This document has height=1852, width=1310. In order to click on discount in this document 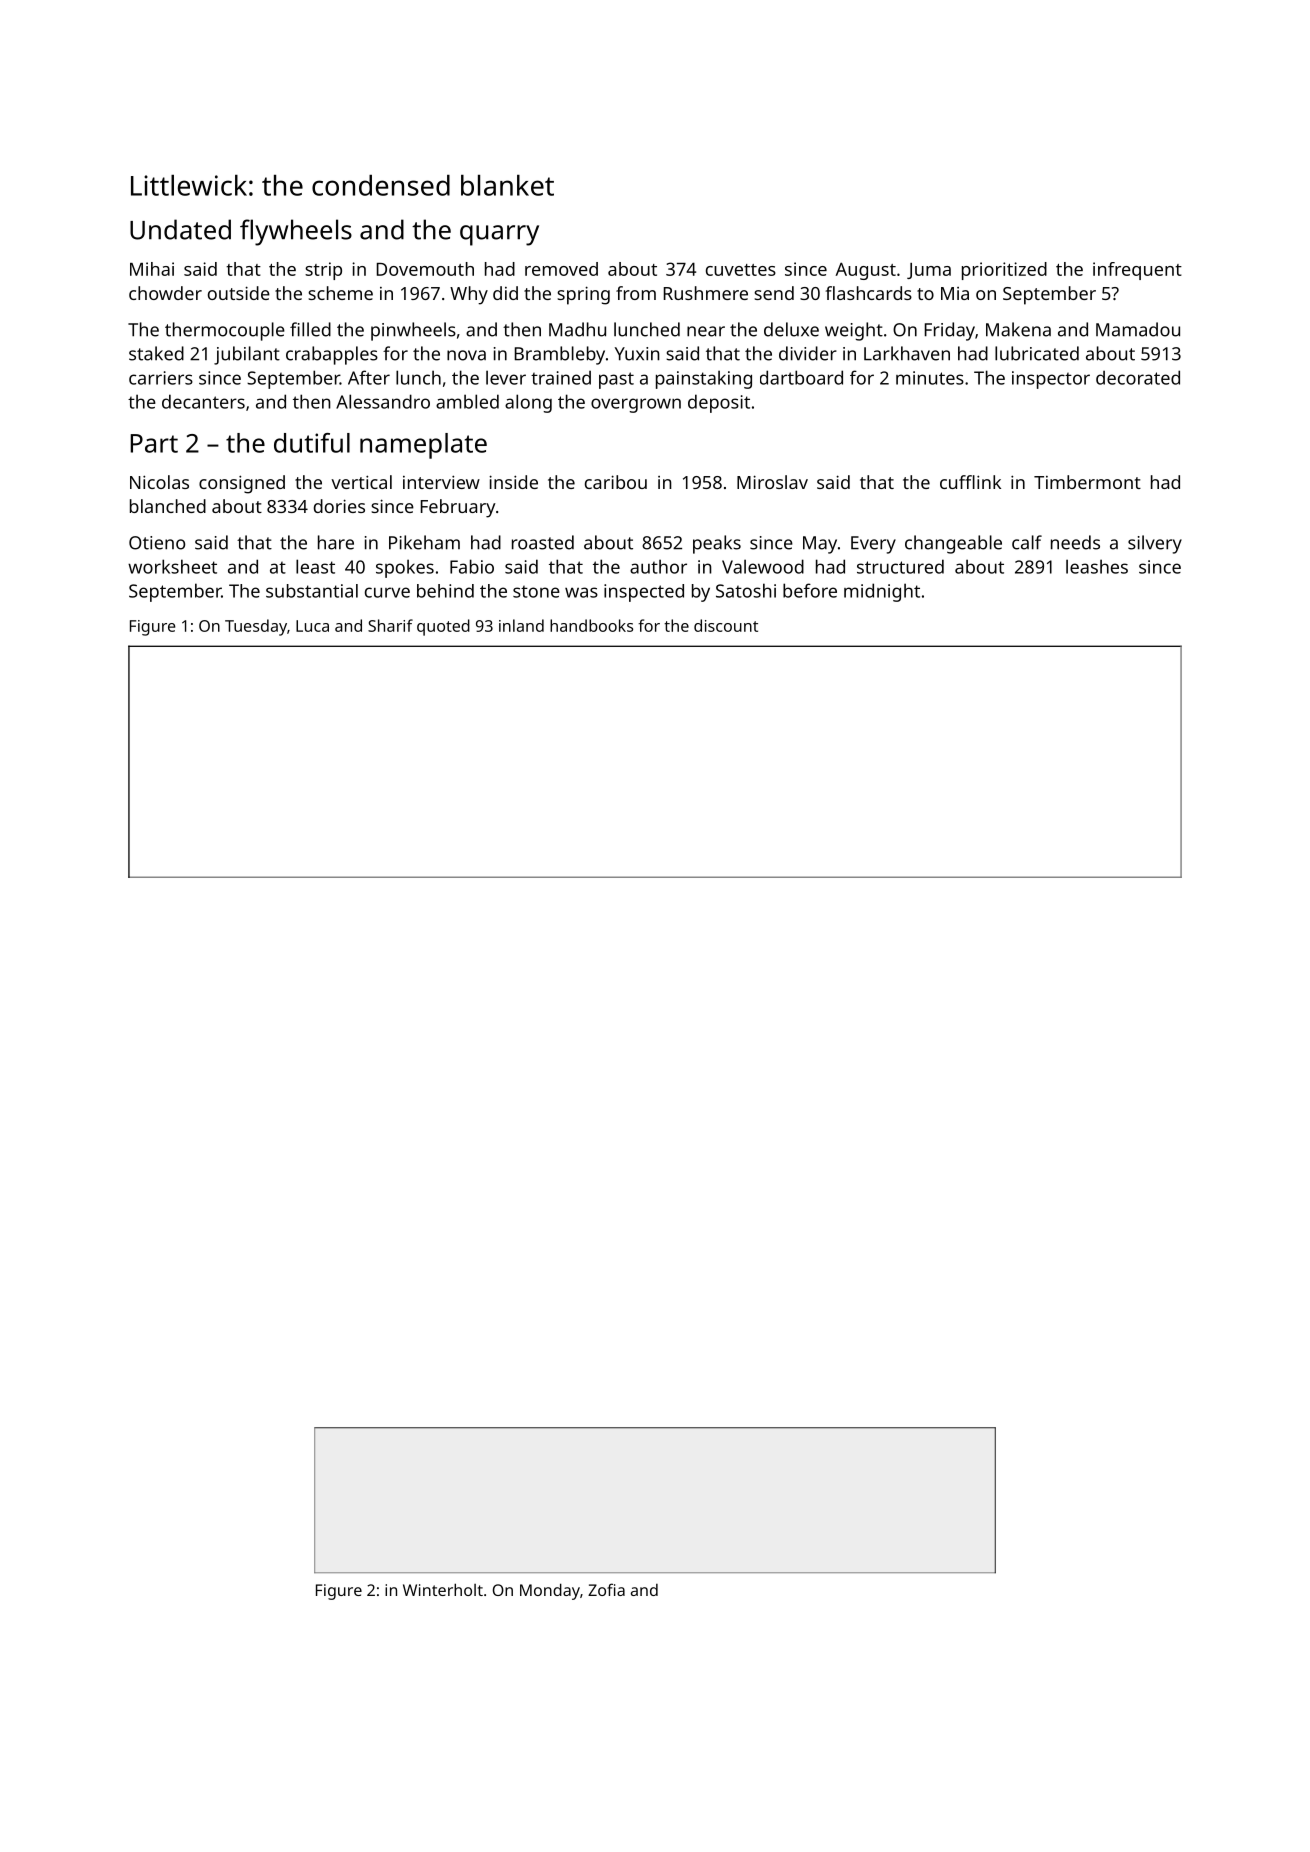, I will do `click(726, 625)`.
